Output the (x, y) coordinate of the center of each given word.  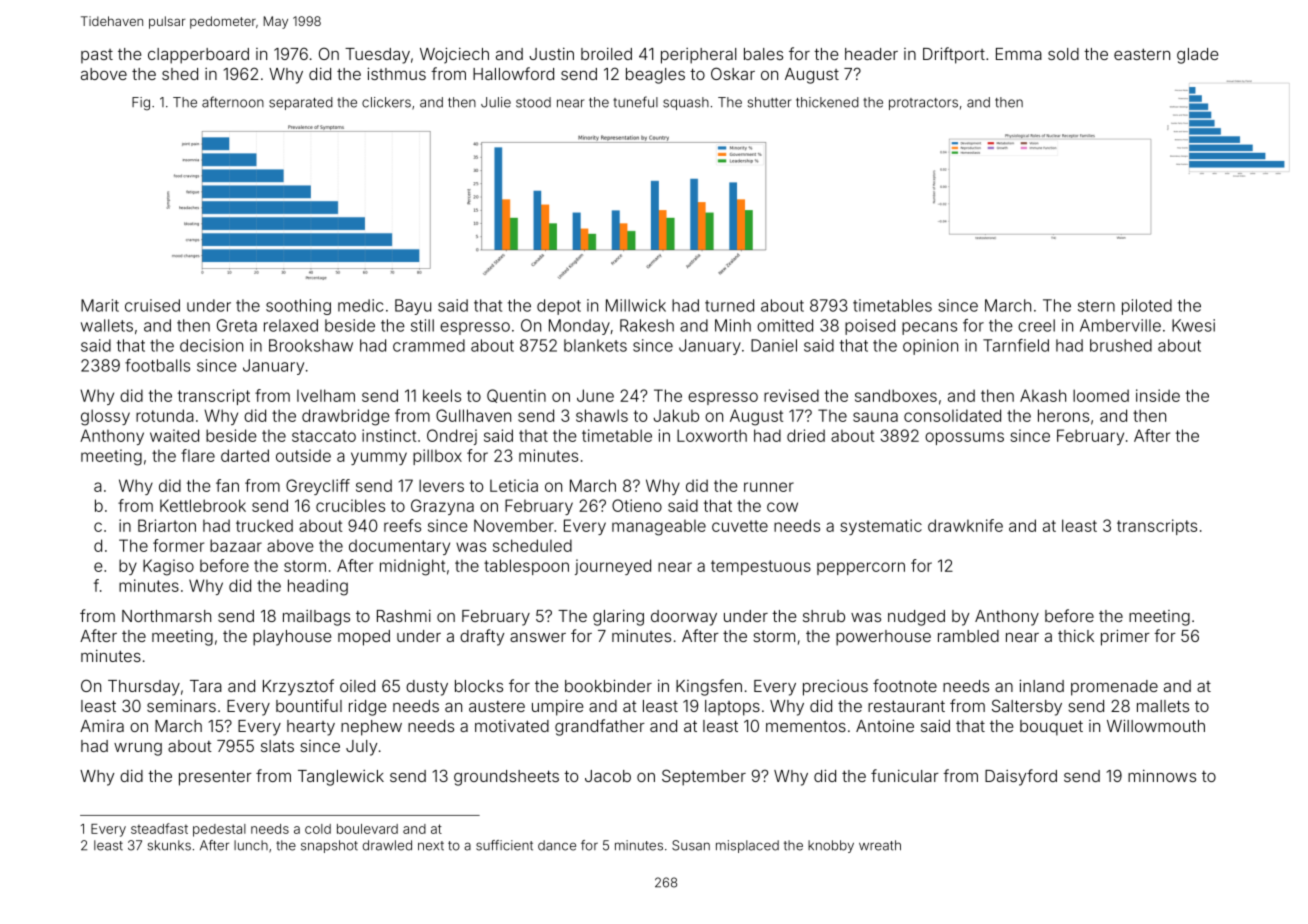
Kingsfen (709, 687)
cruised (152, 305)
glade (1197, 56)
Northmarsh (166, 616)
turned (729, 305)
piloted (1147, 307)
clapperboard (198, 56)
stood (533, 102)
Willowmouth (1156, 725)
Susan (691, 845)
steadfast (159, 828)
